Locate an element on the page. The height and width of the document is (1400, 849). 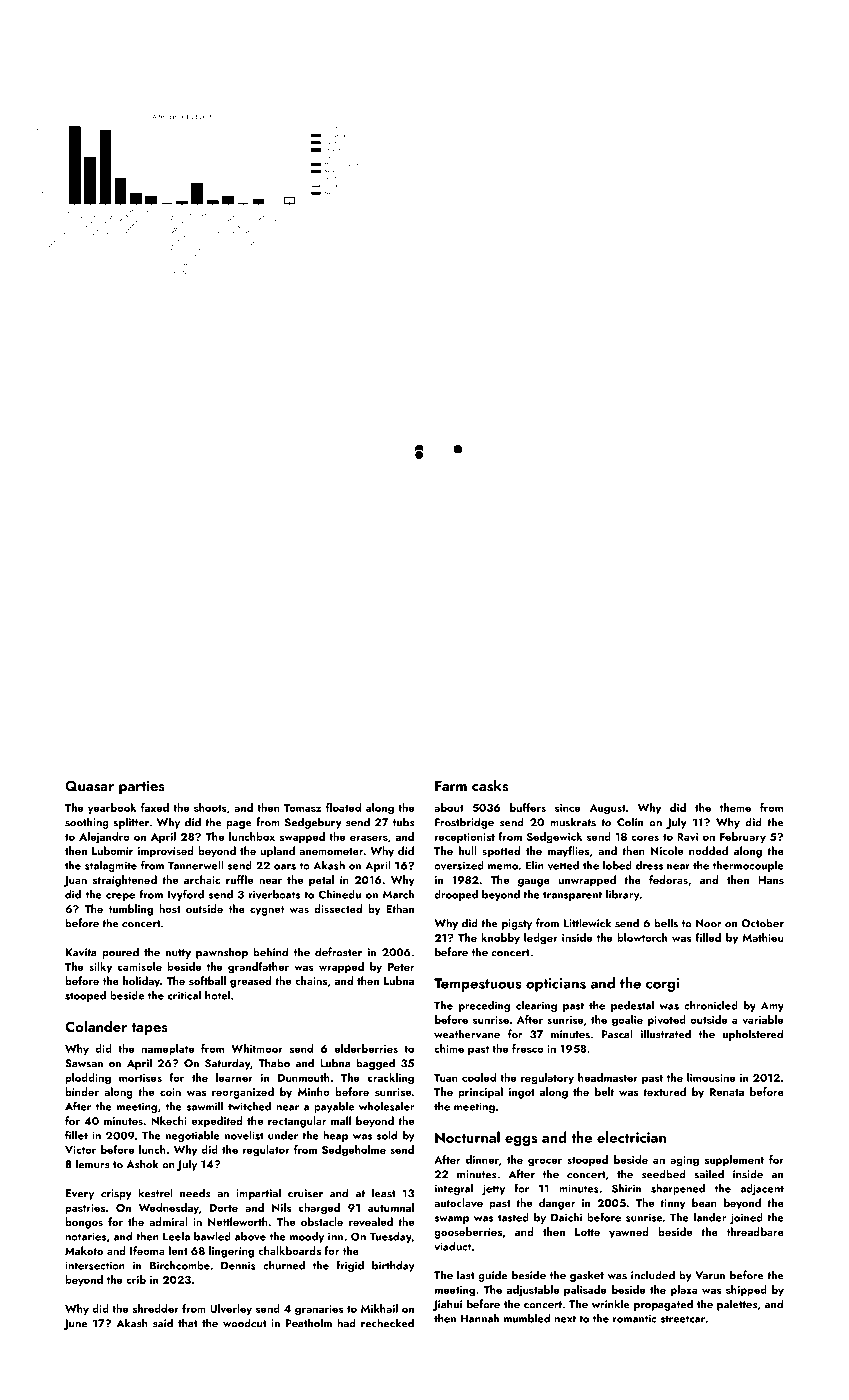
theme is located at coordinates (735, 807).
